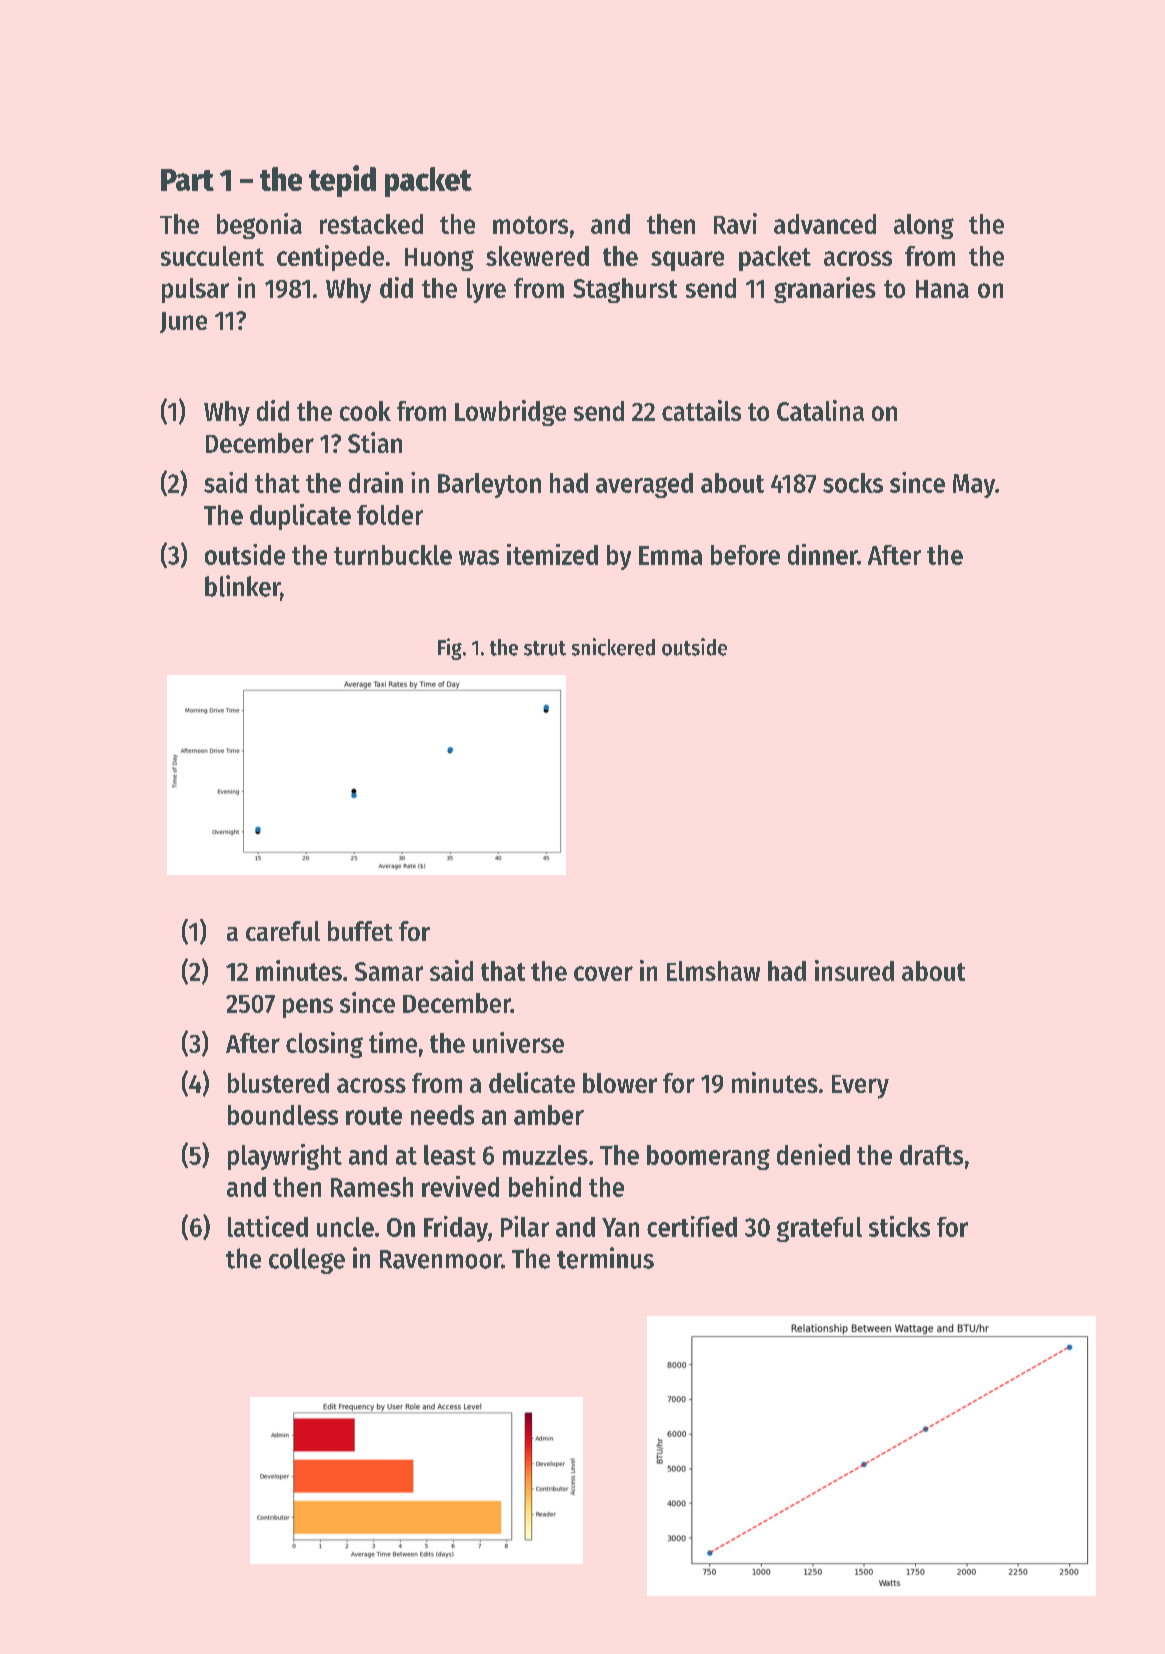 The image size is (1165, 1654). I want to click on Ravenmoor, so click(440, 1259).
